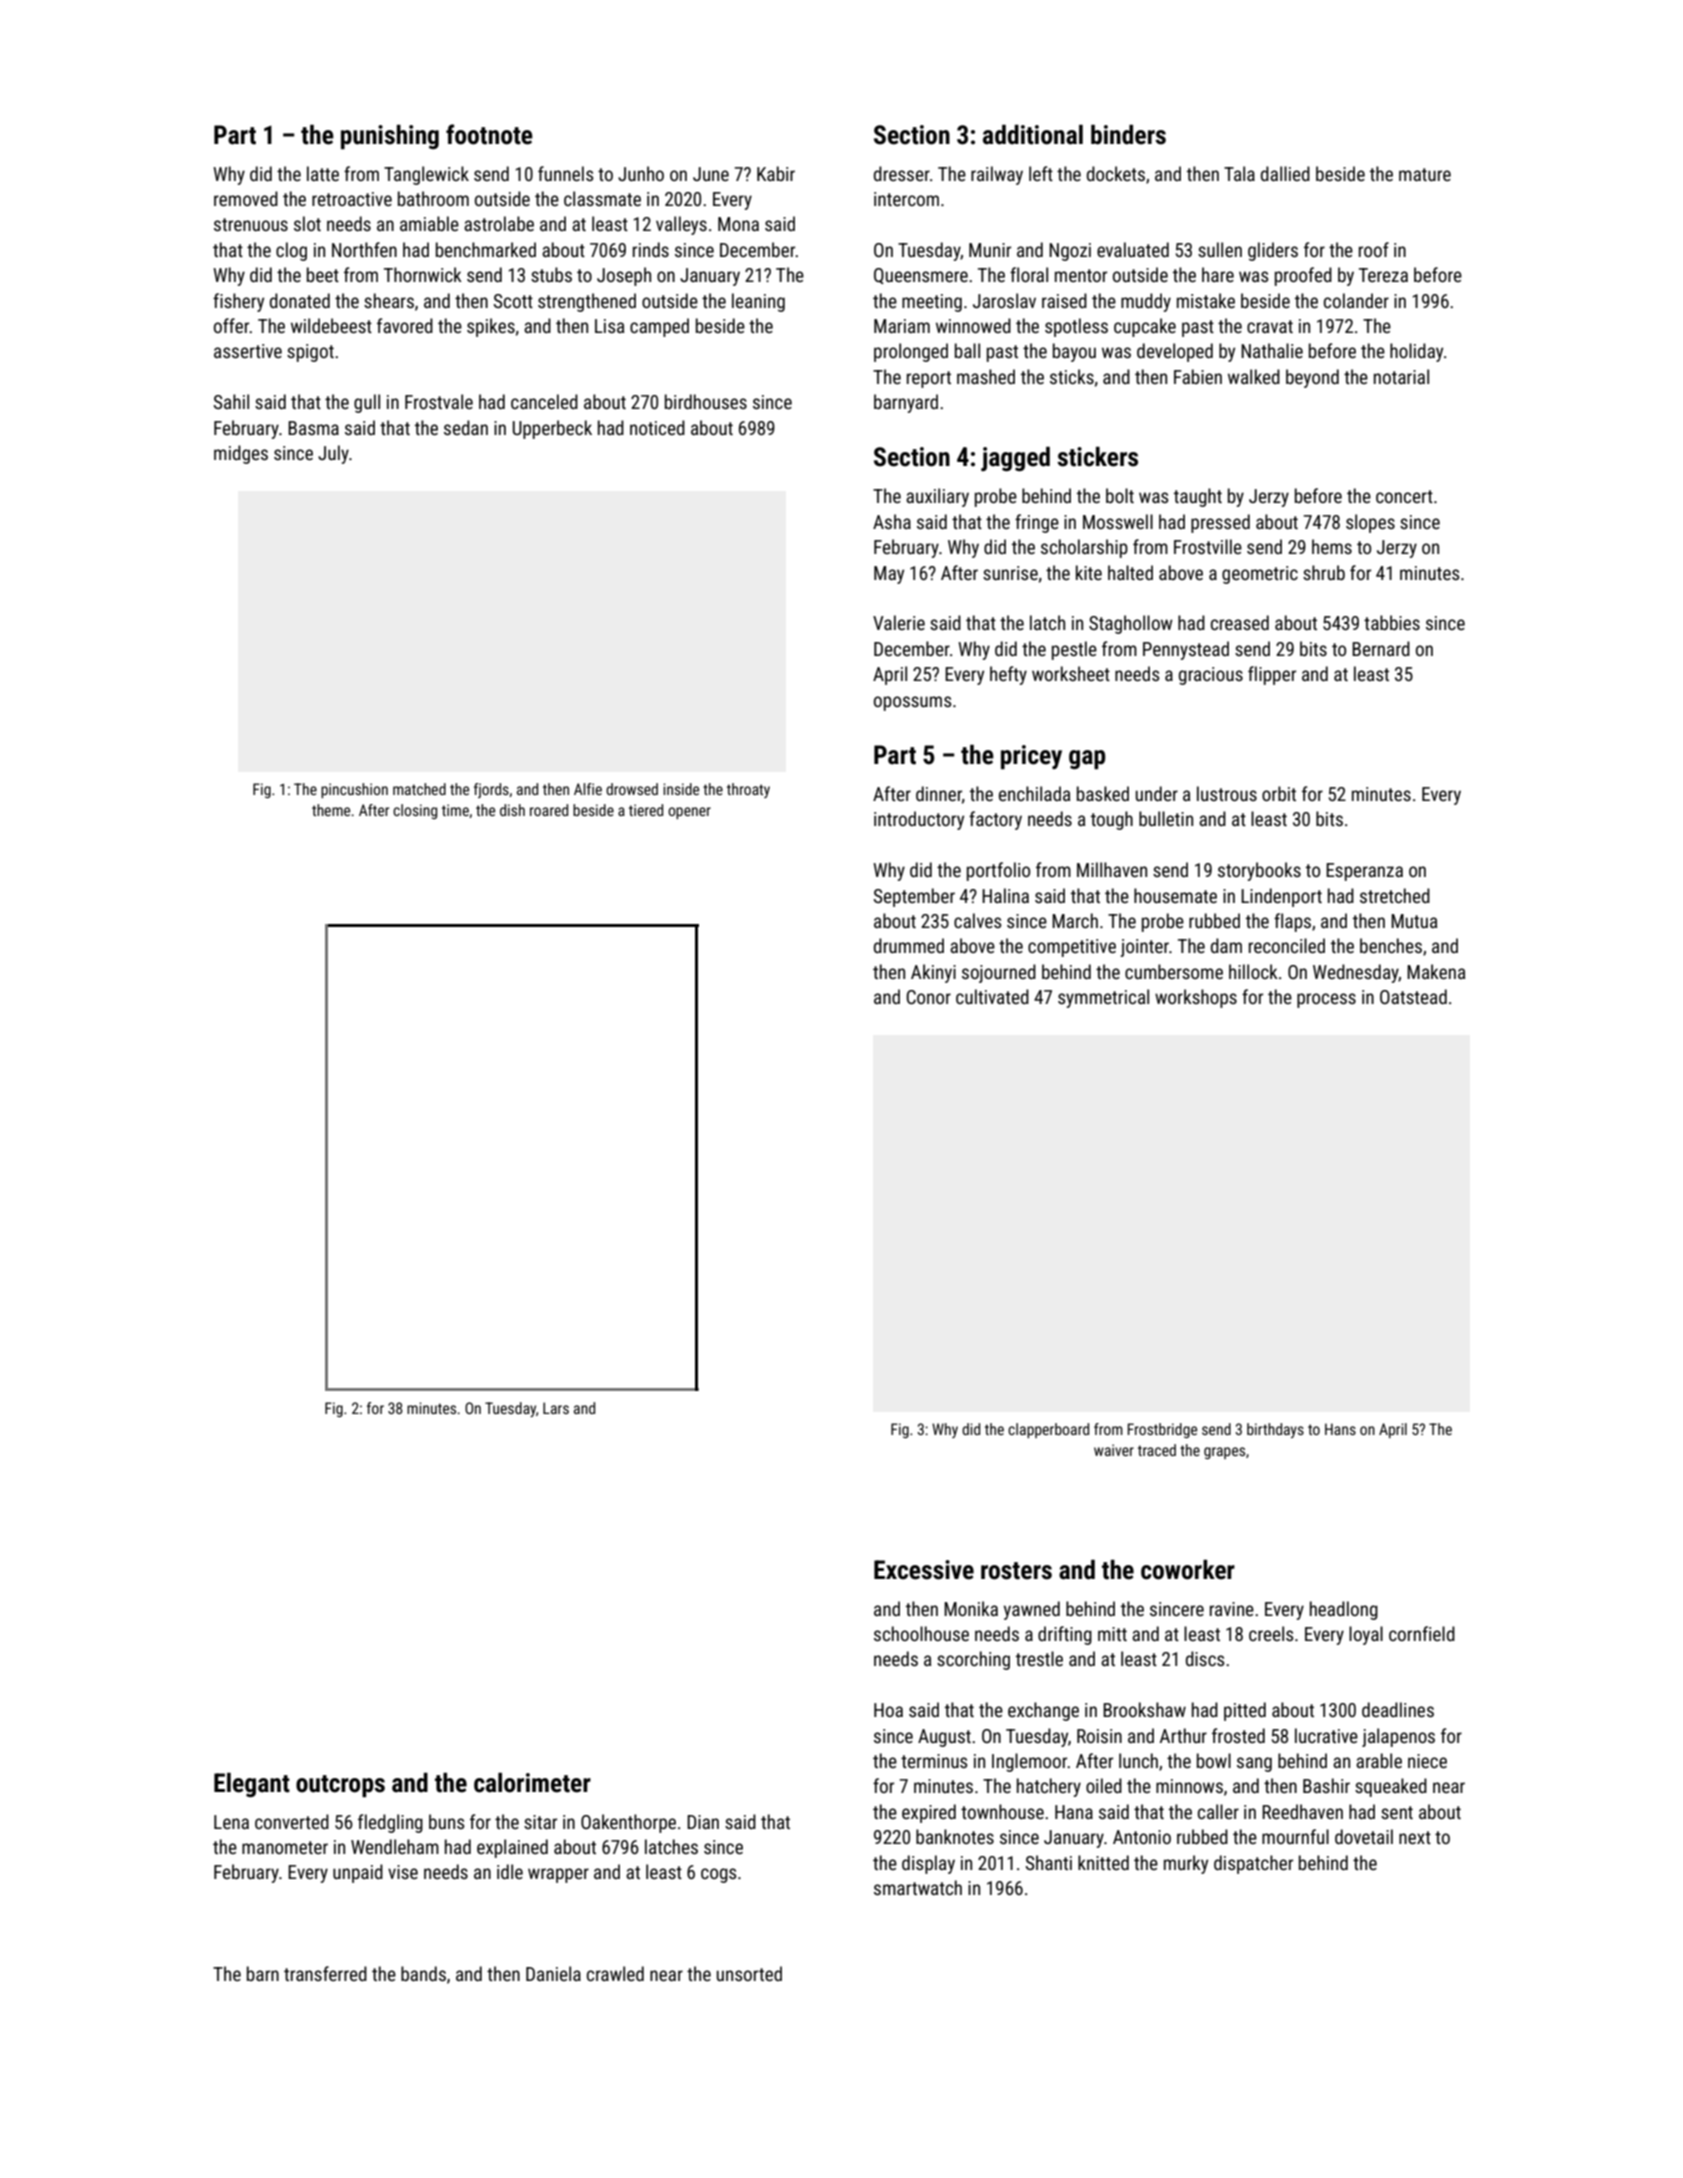  I want to click on process, so click(1326, 1000).
